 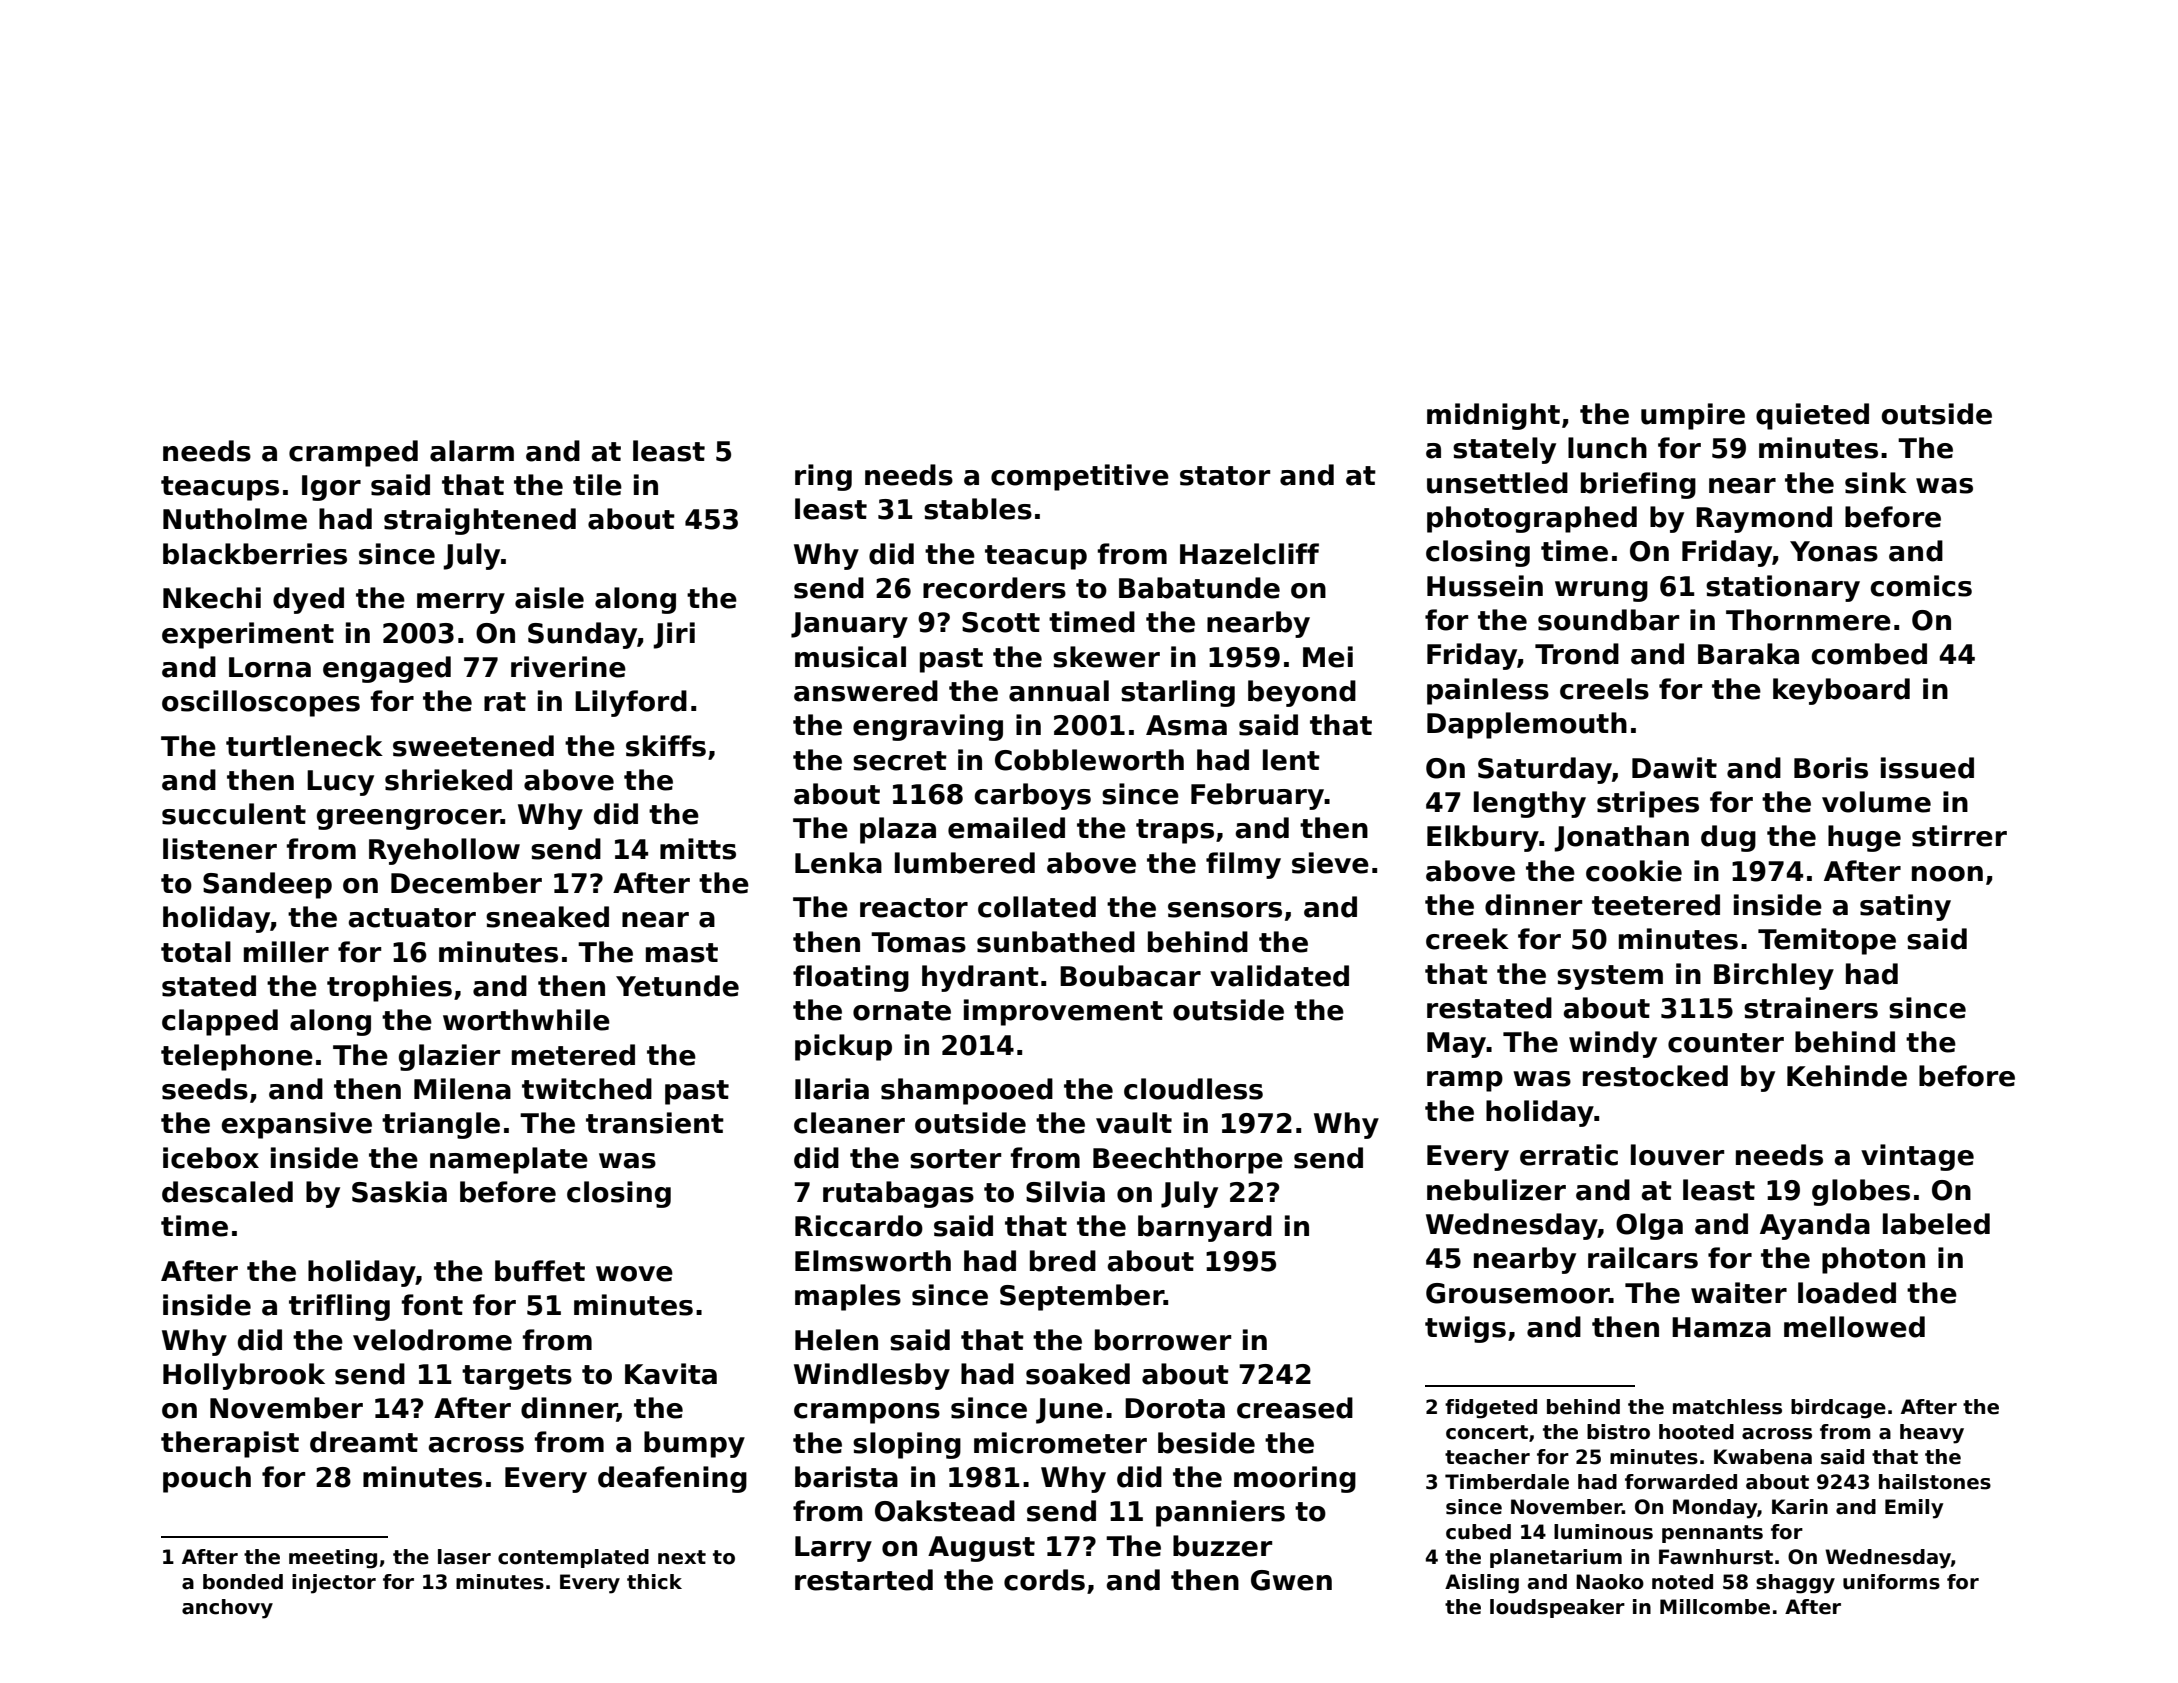 I want to click on total, so click(x=196, y=952).
